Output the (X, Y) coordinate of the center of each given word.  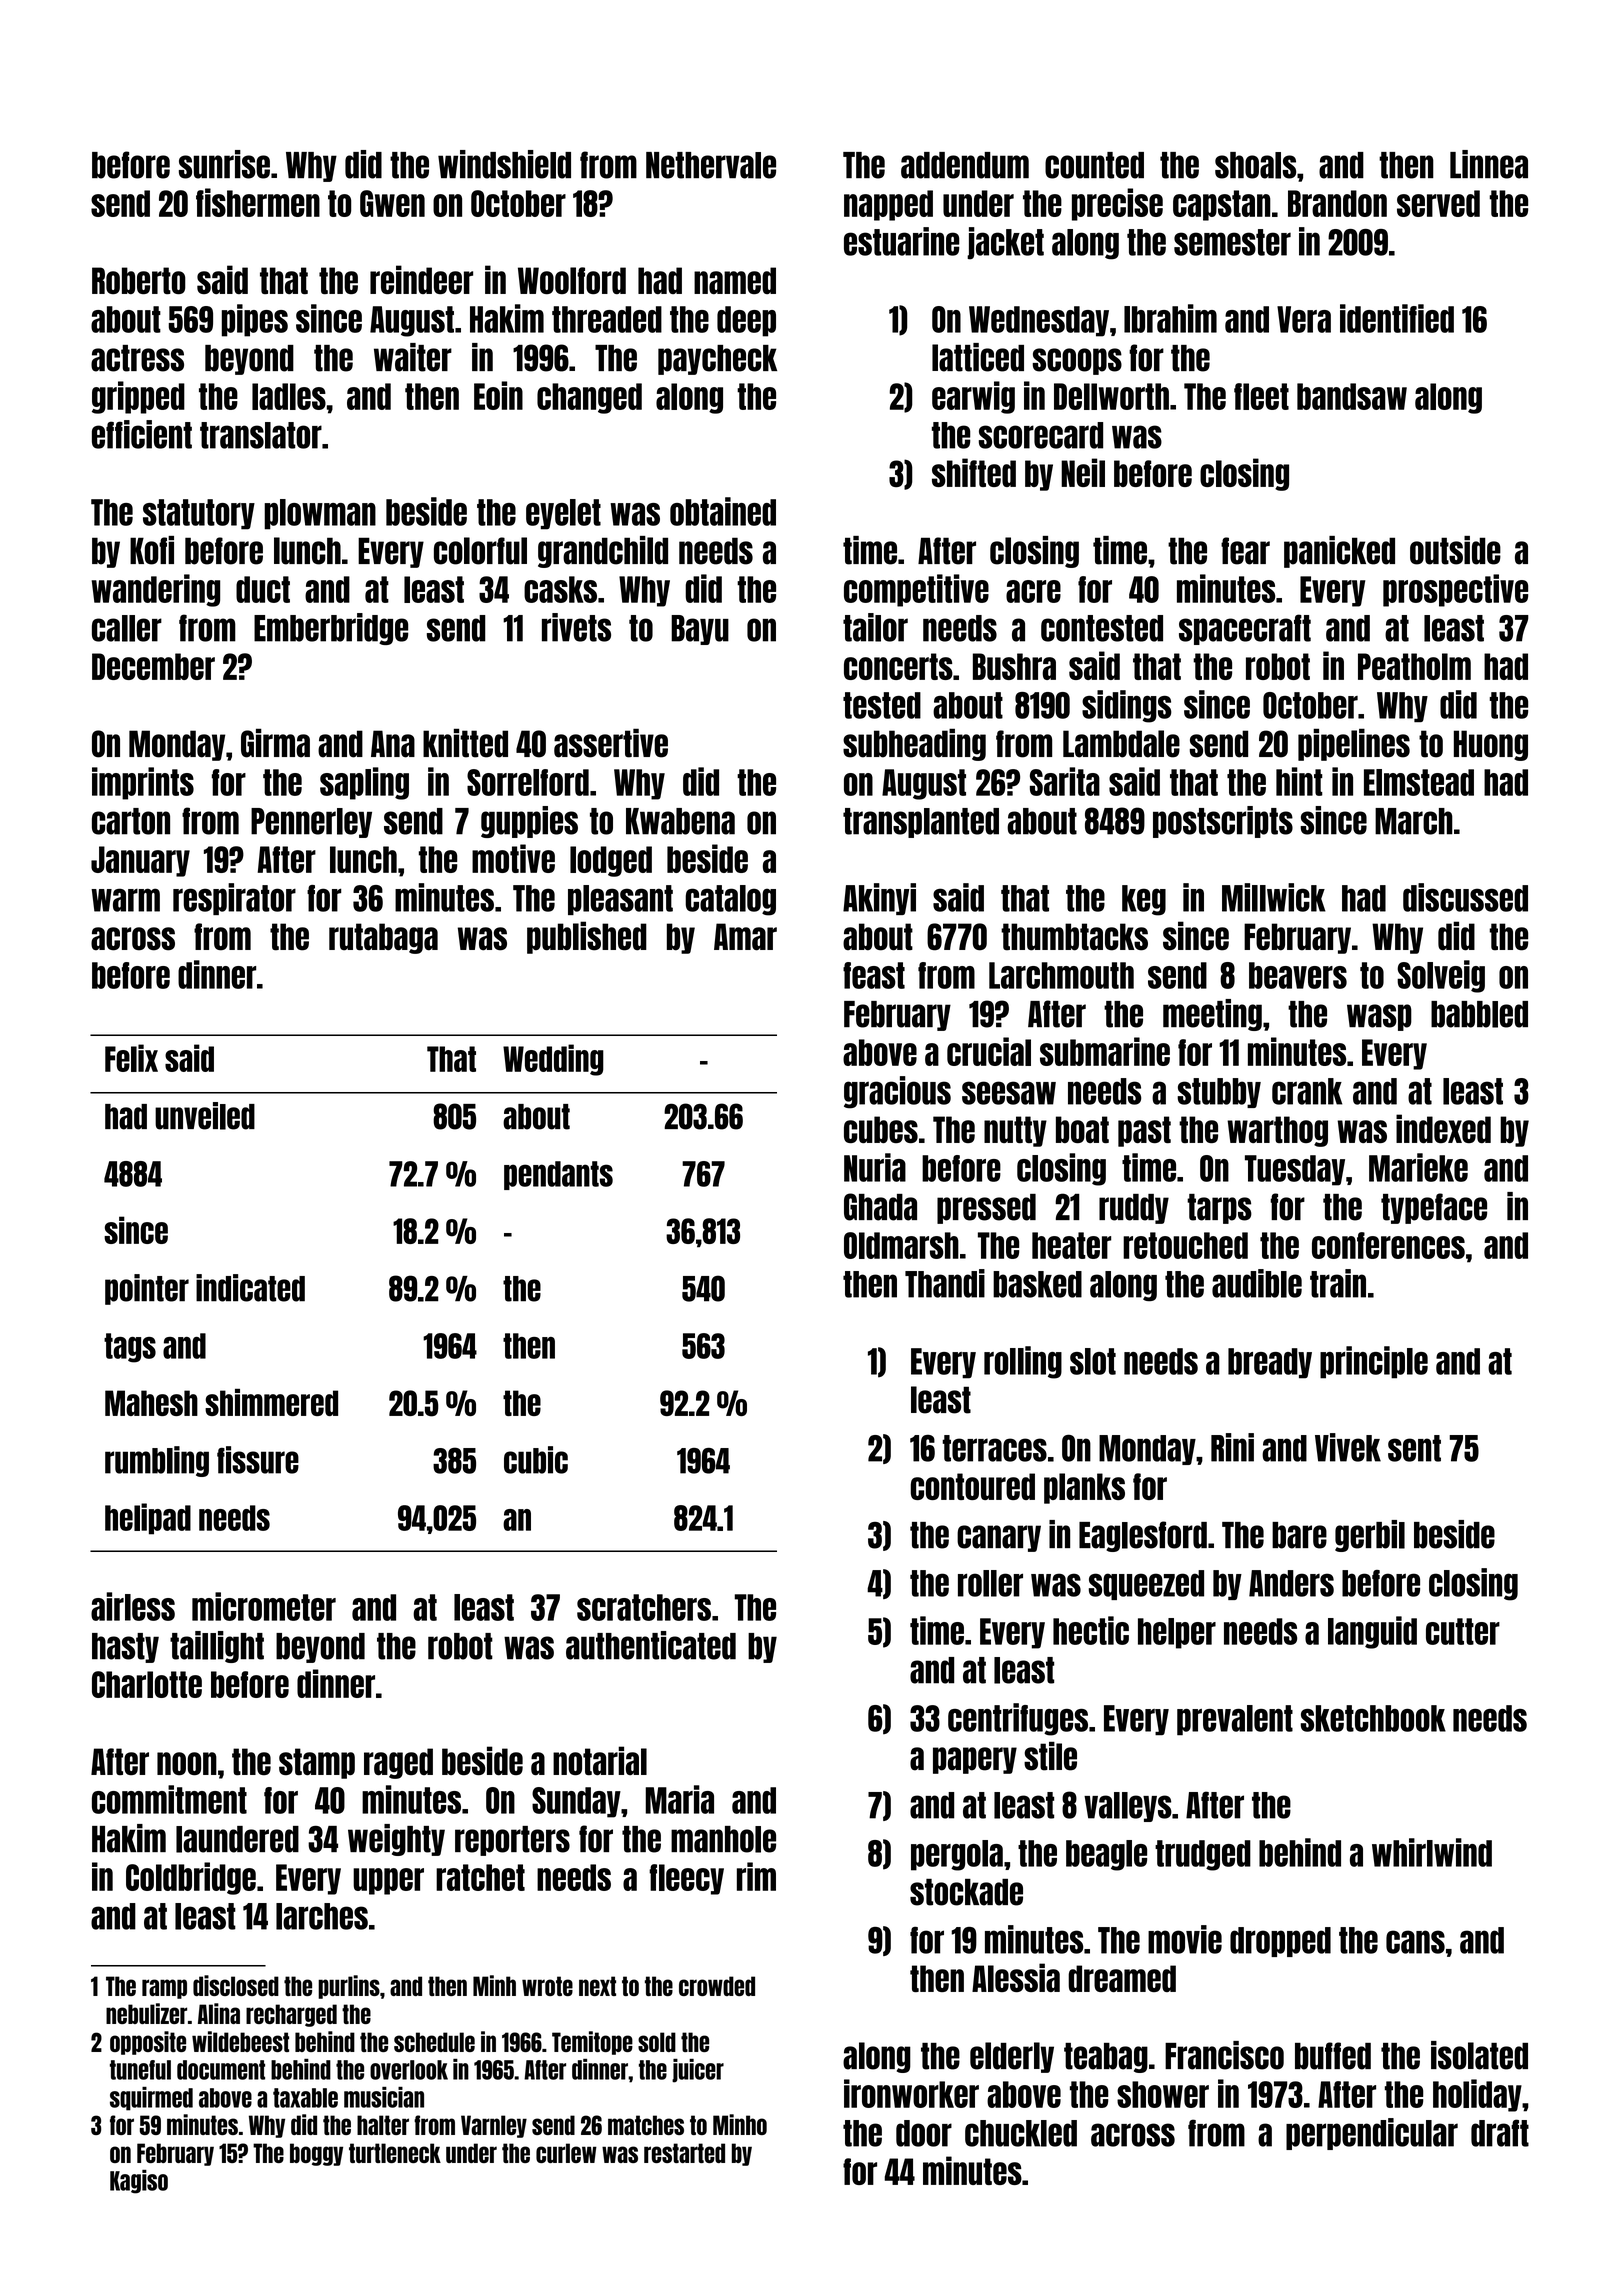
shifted (974, 472)
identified (1397, 318)
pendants (558, 1175)
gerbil (1370, 1536)
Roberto (139, 280)
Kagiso (139, 2182)
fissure (258, 1460)
